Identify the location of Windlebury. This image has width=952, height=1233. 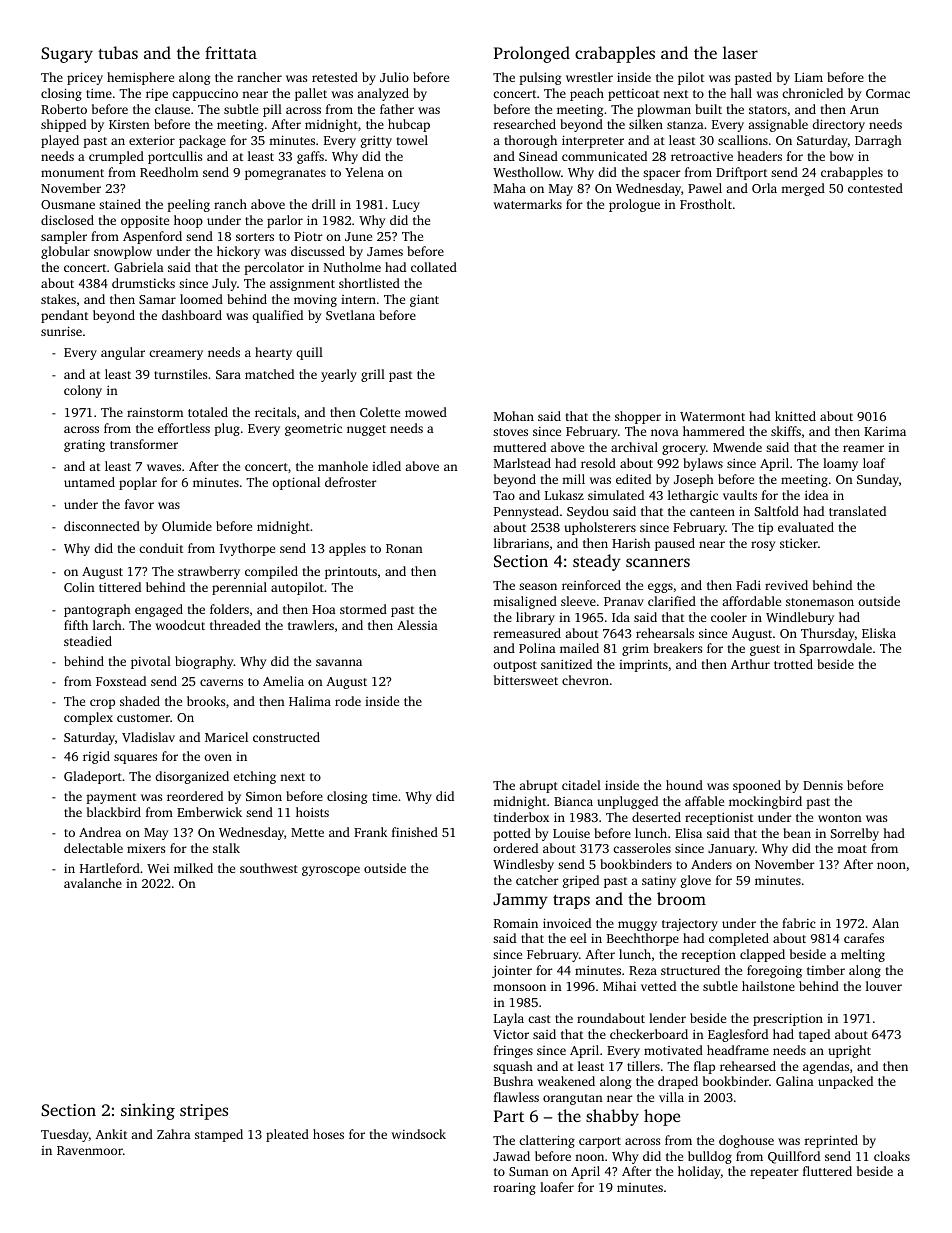
(800, 618).
